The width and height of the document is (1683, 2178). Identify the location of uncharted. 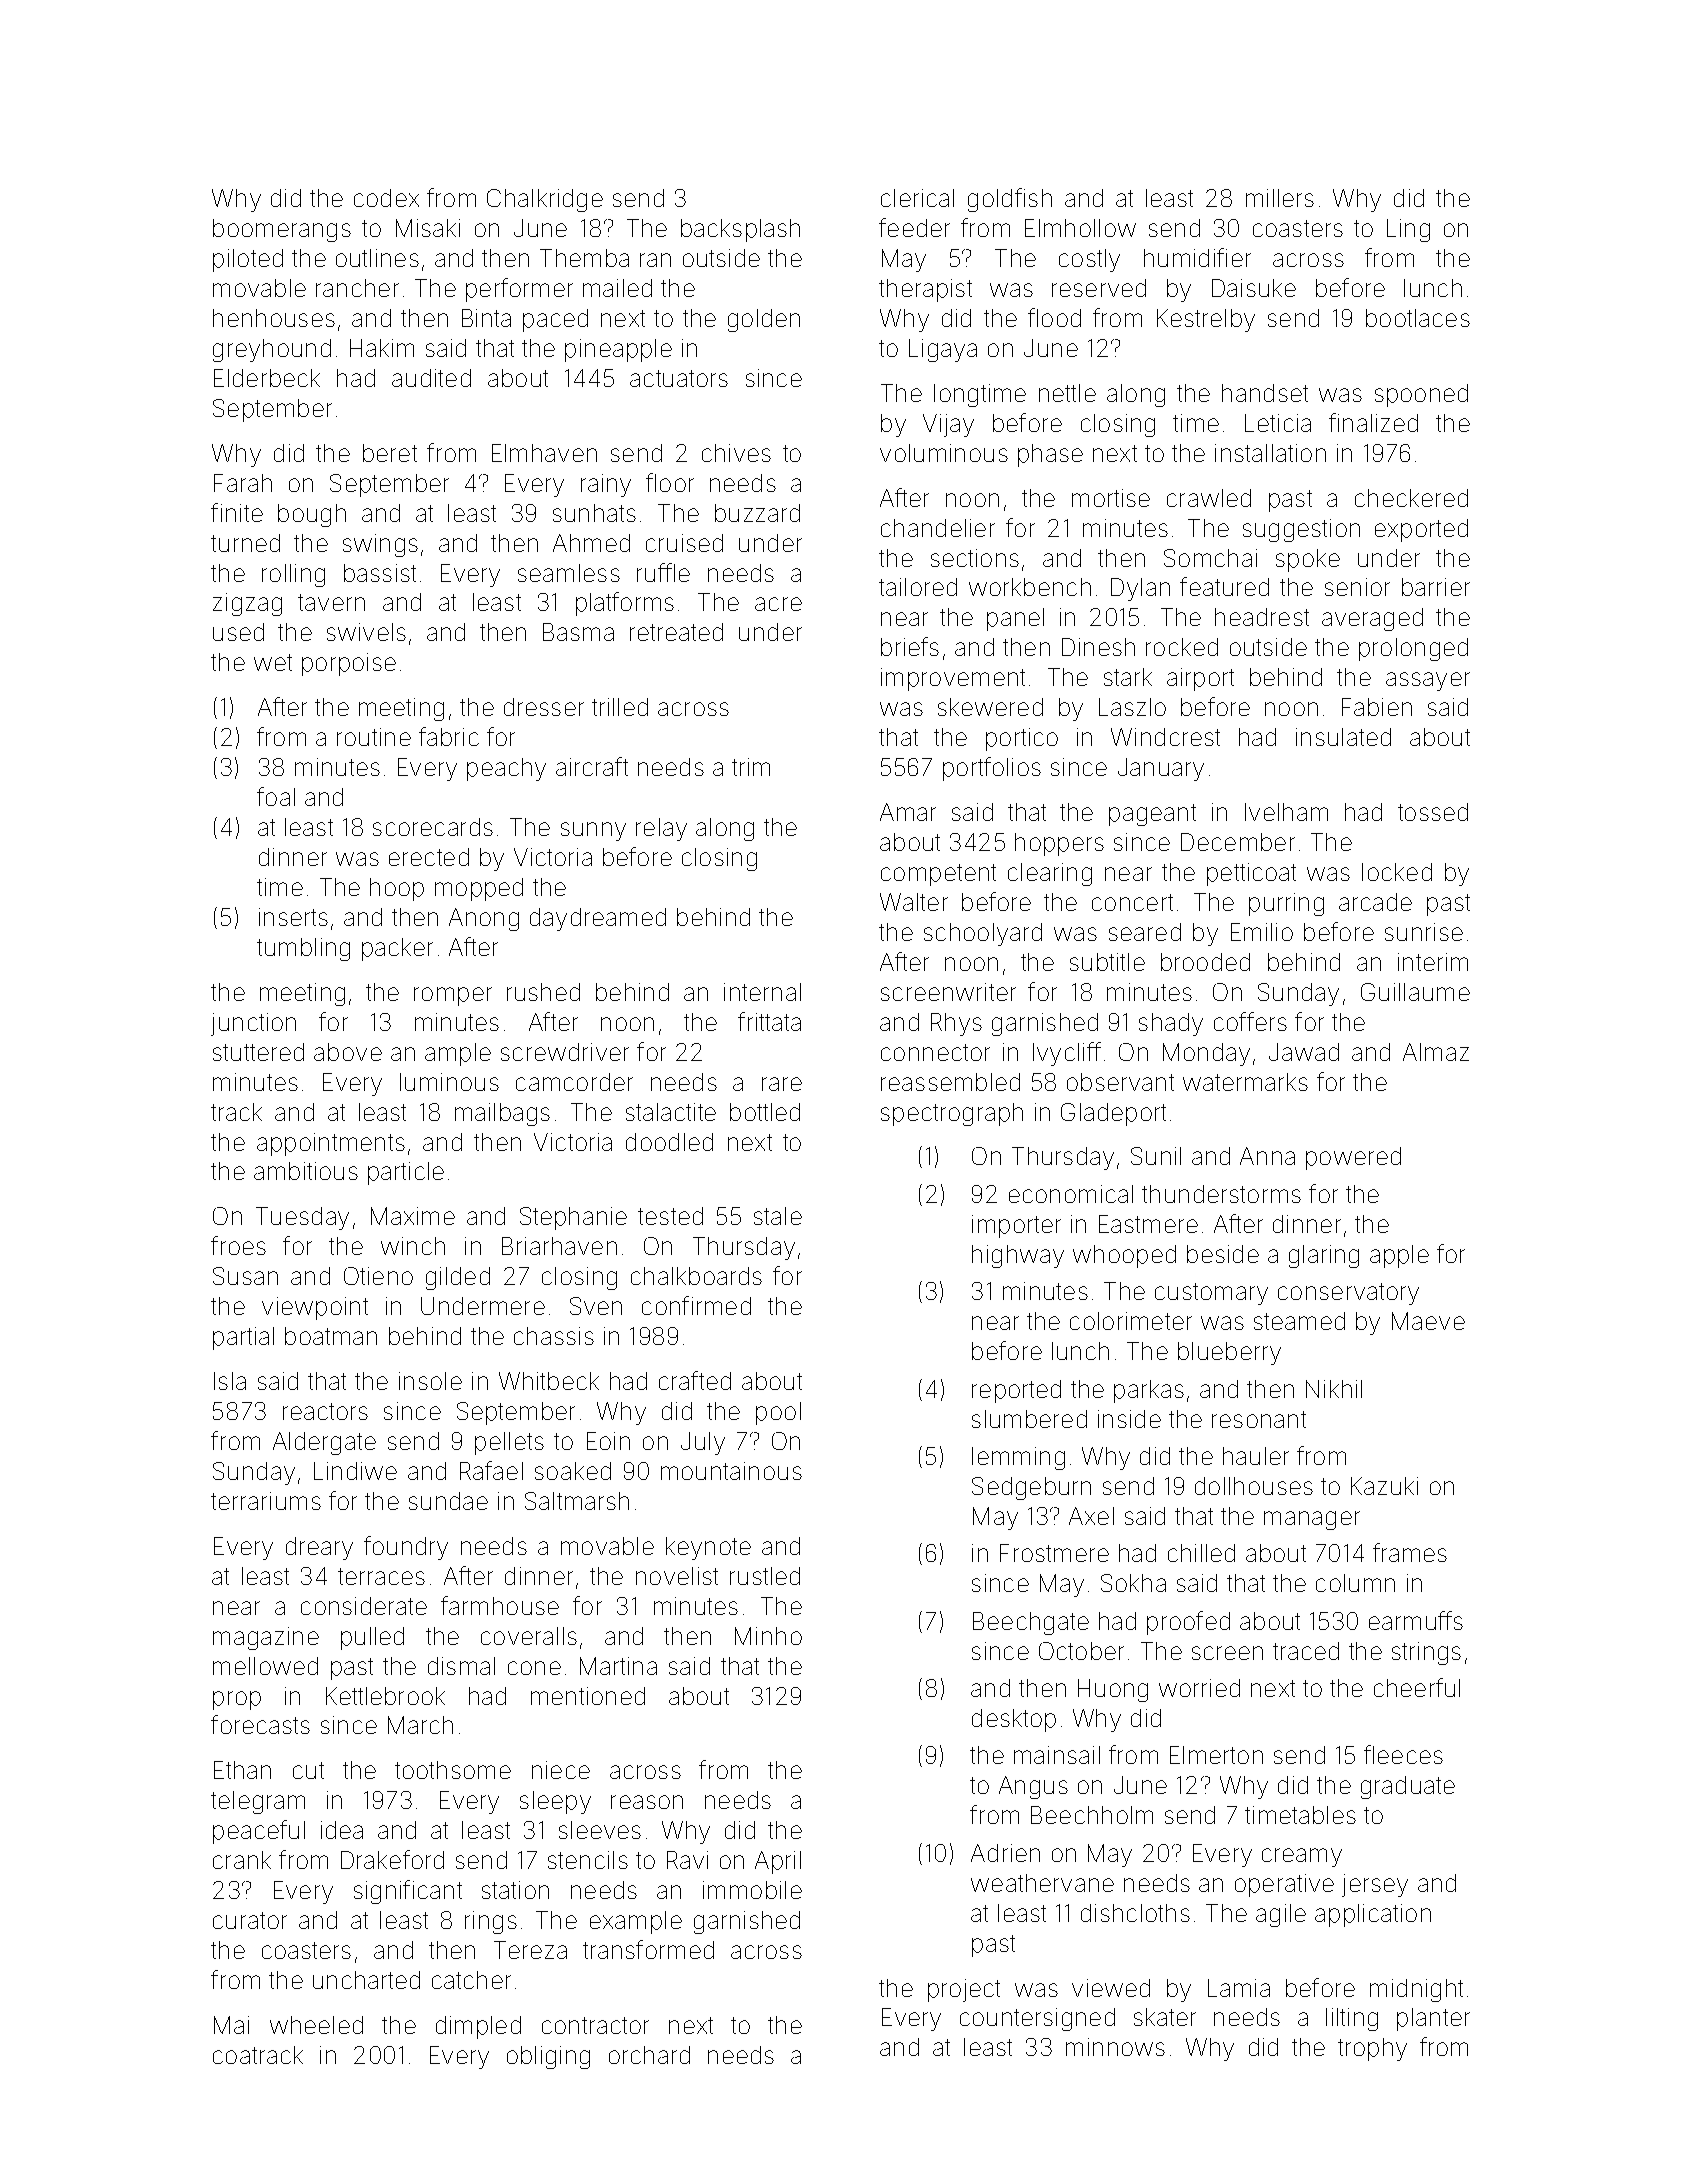
(366, 1980).
